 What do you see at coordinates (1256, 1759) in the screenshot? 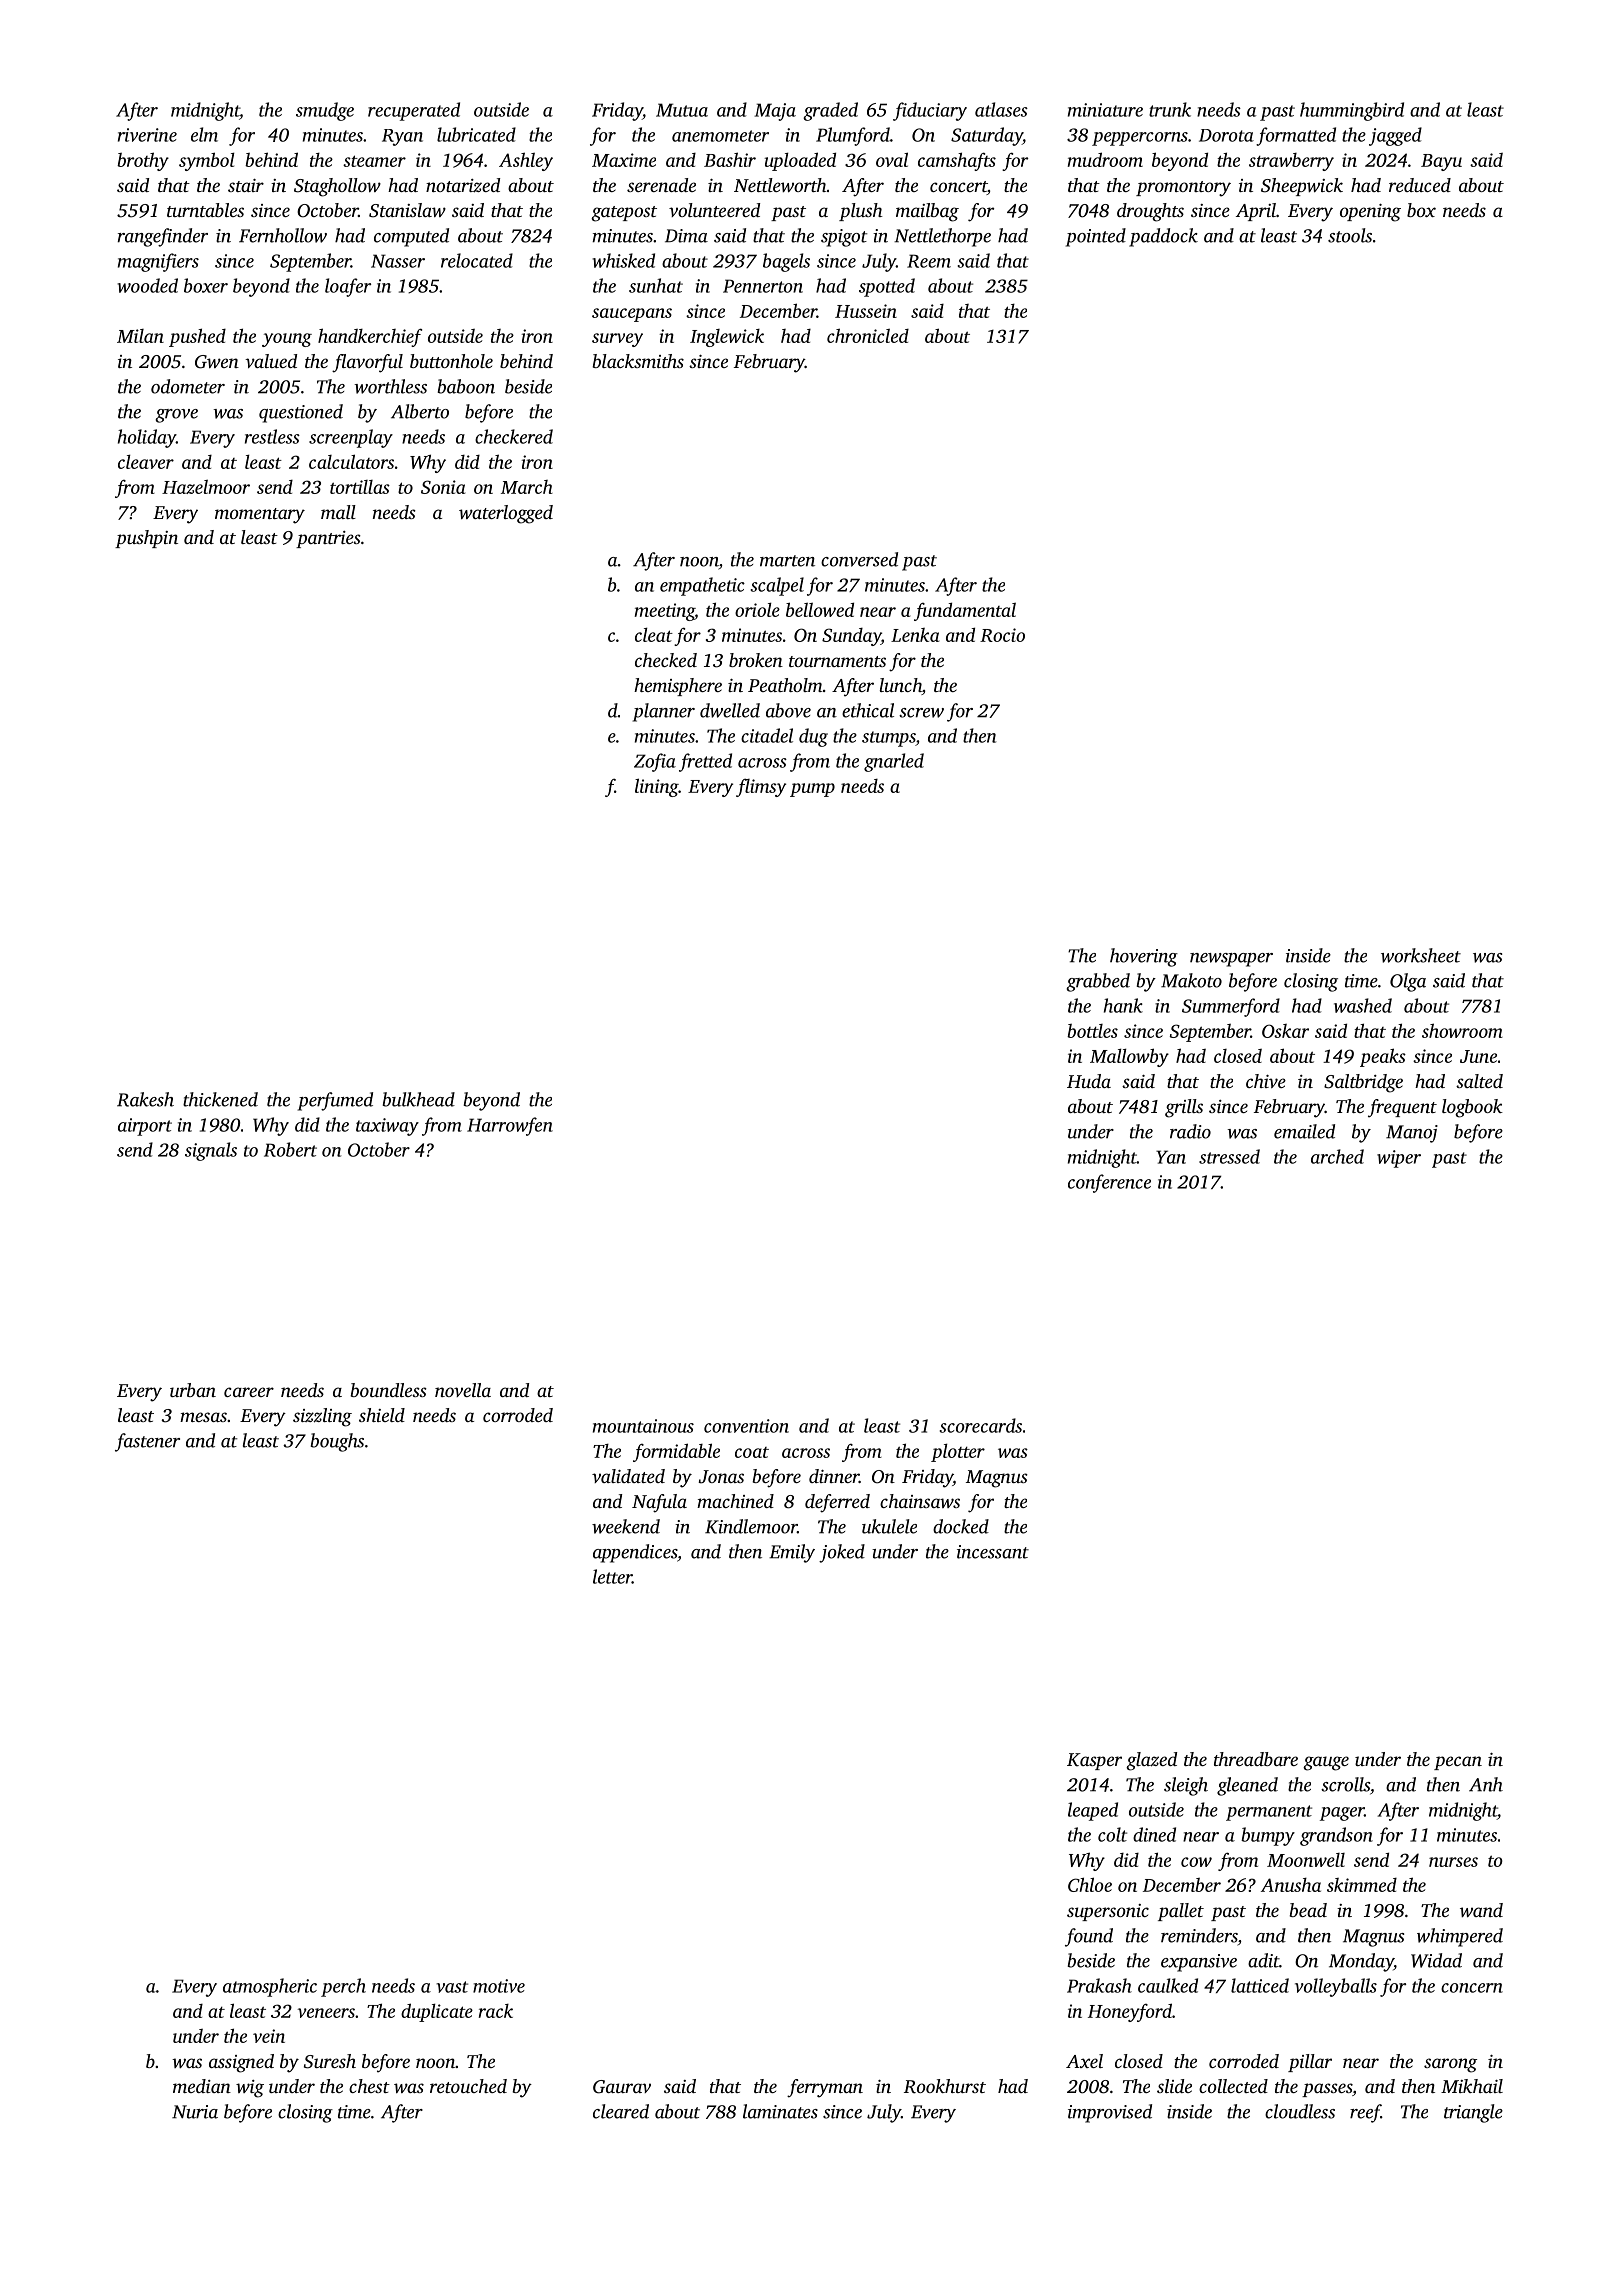
I see `threadbare` at bounding box center [1256, 1759].
